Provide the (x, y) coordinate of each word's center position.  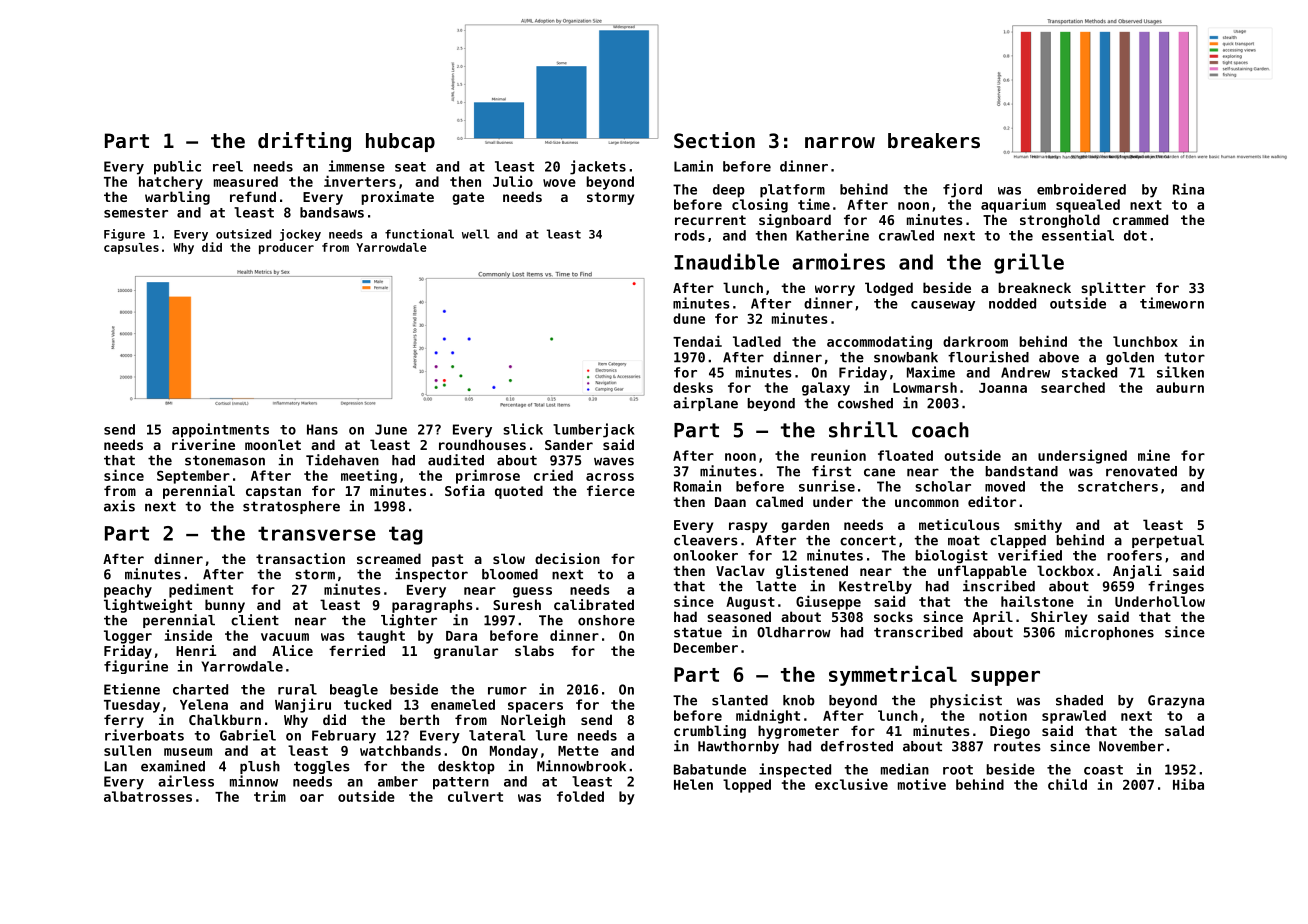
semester (136, 213)
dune (689, 318)
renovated (1141, 471)
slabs (534, 650)
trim (270, 796)
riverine (203, 444)
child (1067, 784)
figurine (136, 667)
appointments (220, 430)
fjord (962, 190)
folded (580, 796)
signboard (795, 221)
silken (1180, 372)
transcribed (918, 632)
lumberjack (594, 430)
